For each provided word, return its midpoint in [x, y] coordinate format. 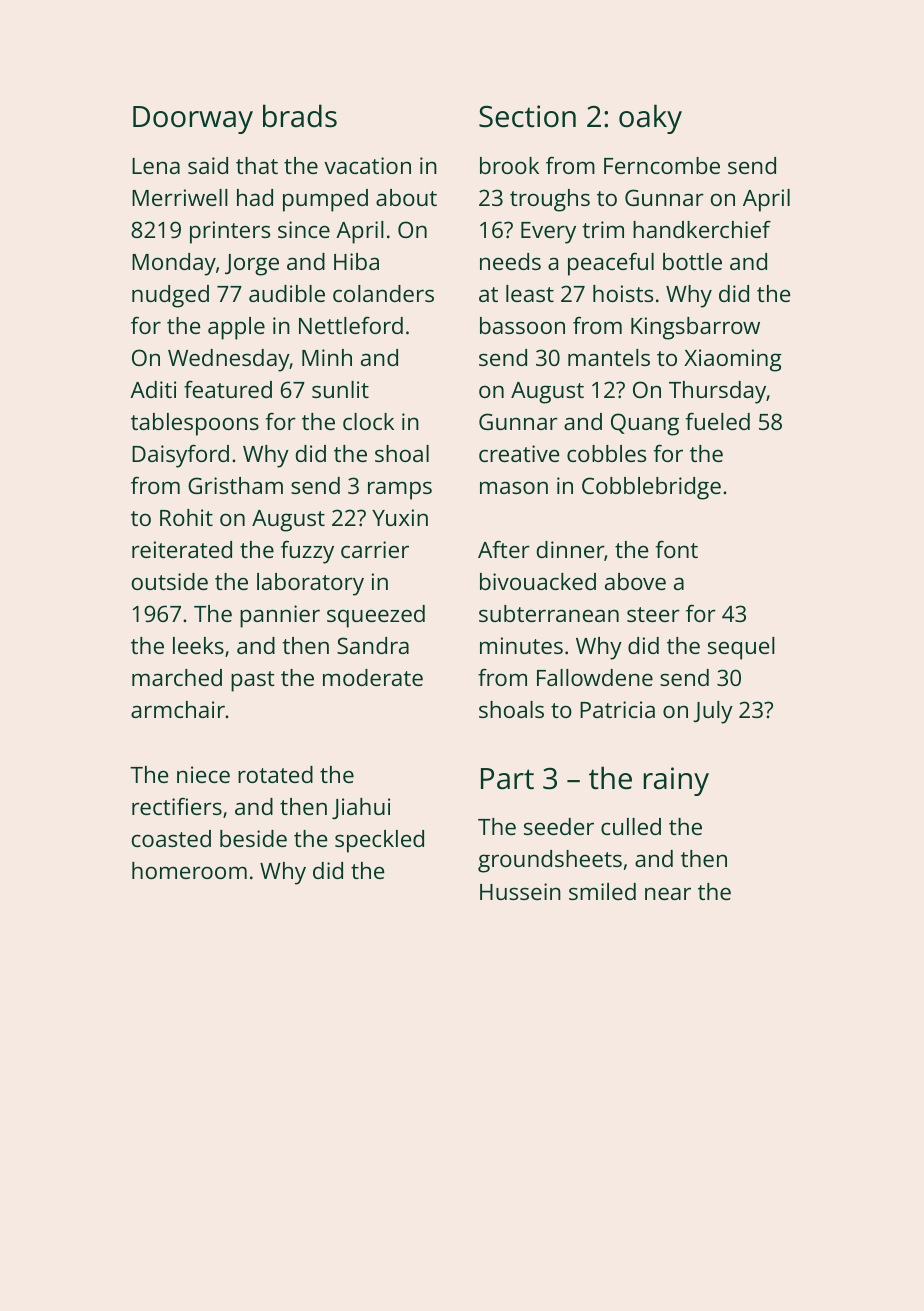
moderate [373, 677]
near [668, 893]
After [504, 549]
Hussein [520, 891]
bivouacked [538, 581]
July [713, 712]
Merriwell [180, 197]
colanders [383, 293]
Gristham [235, 485]
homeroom [189, 870]
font [677, 549]
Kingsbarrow [695, 328]
